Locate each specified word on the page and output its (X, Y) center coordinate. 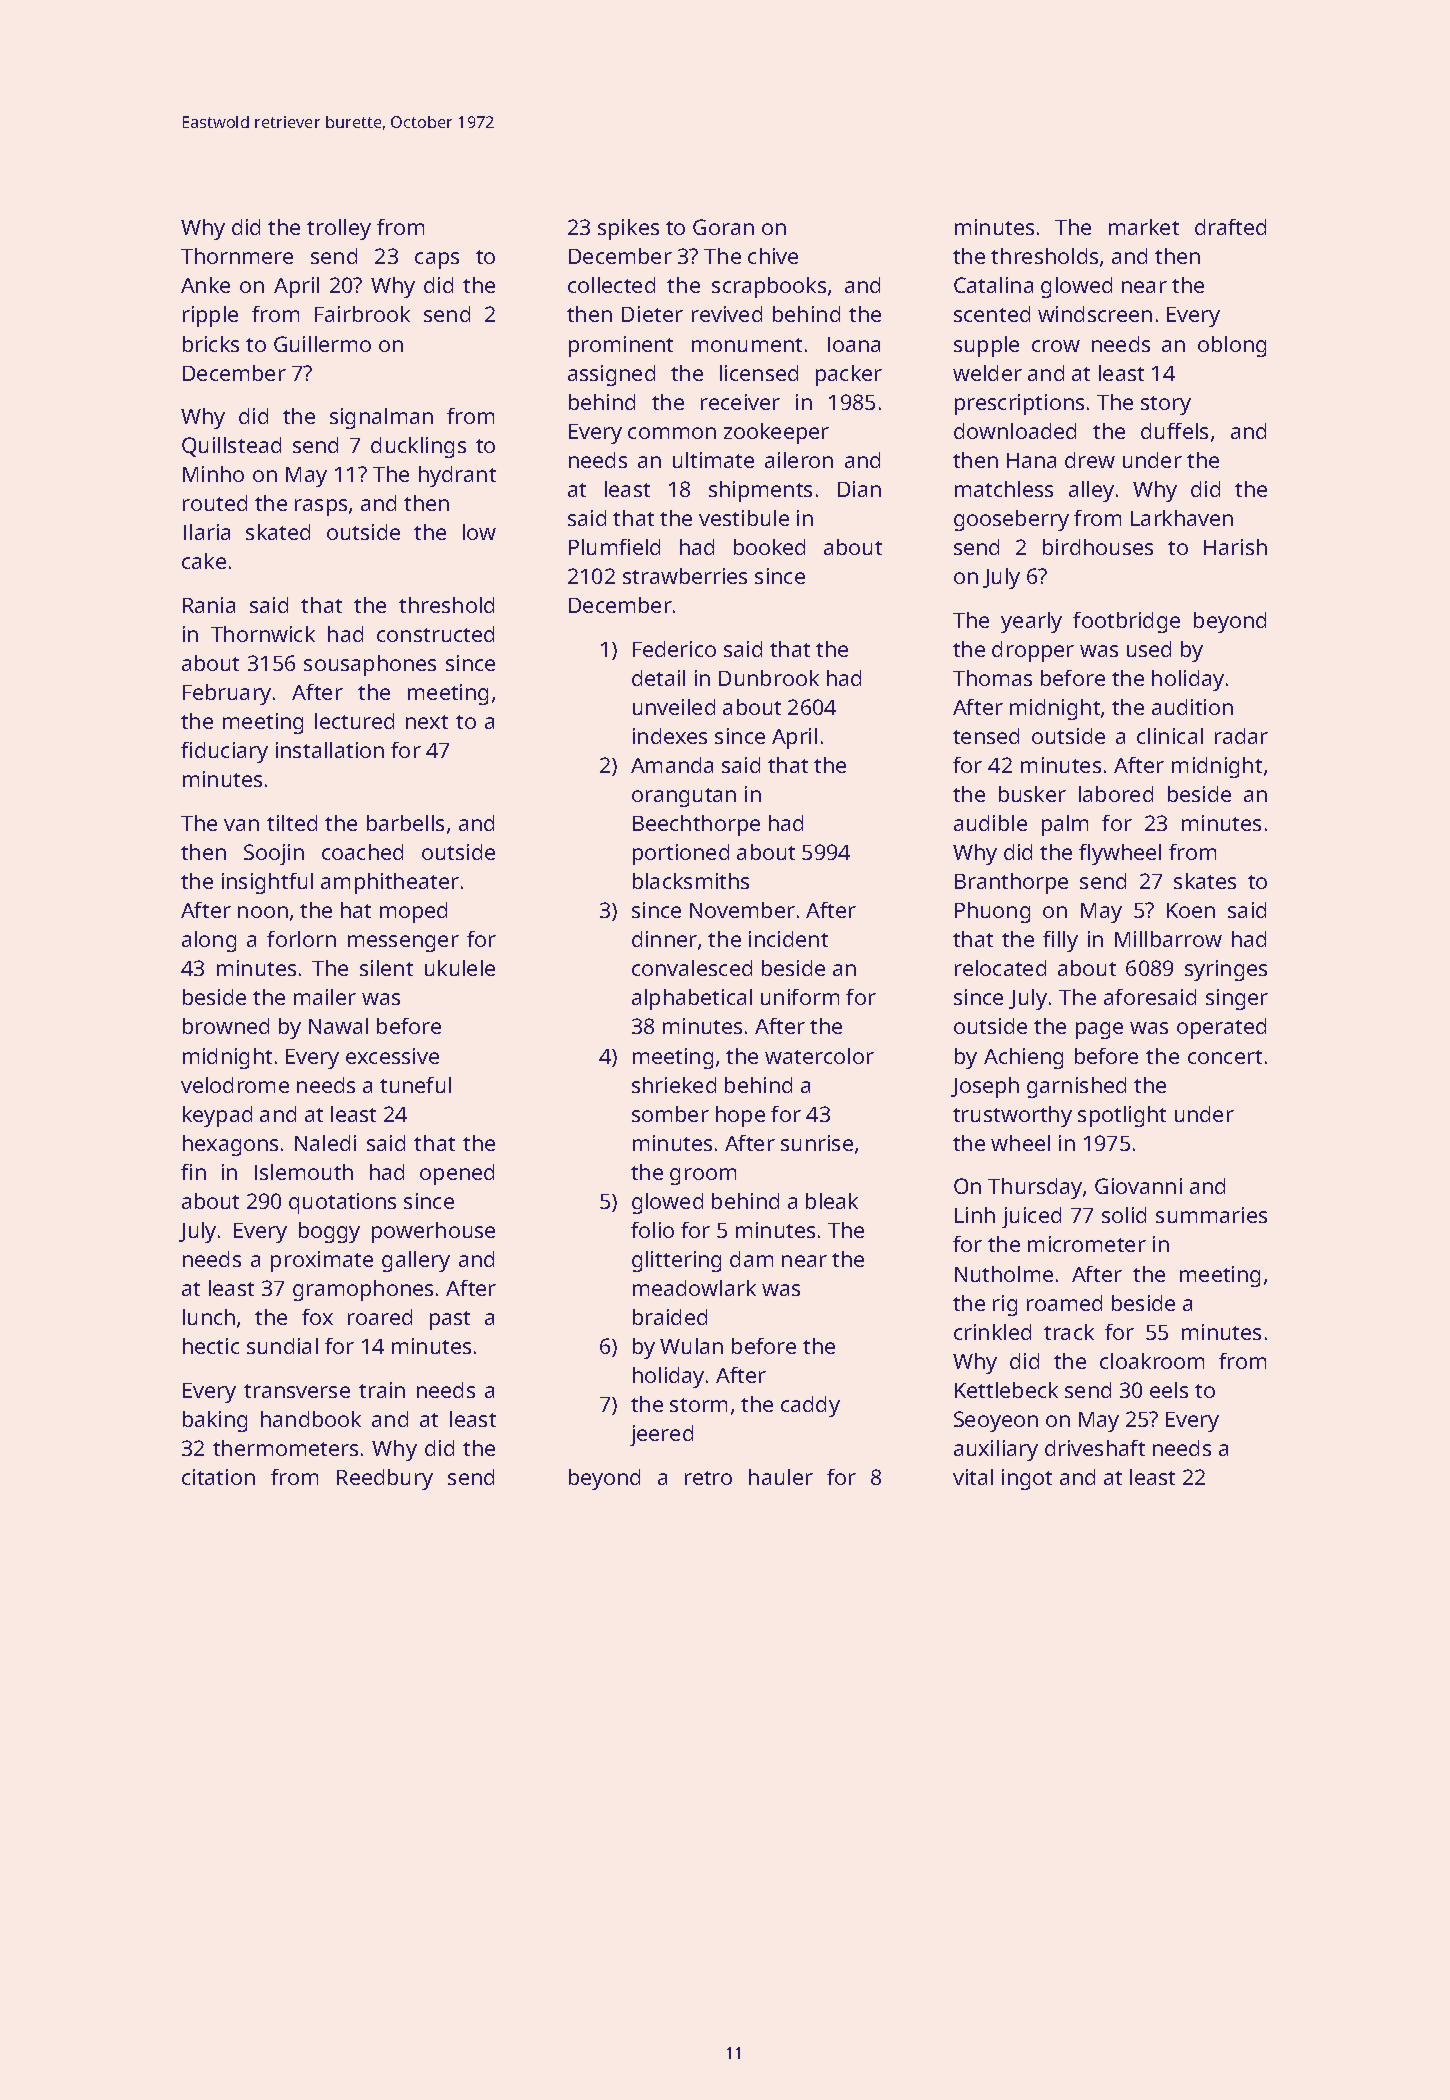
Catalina (993, 285)
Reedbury (385, 1479)
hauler (781, 1477)
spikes (628, 229)
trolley (339, 229)
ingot (1027, 1479)
